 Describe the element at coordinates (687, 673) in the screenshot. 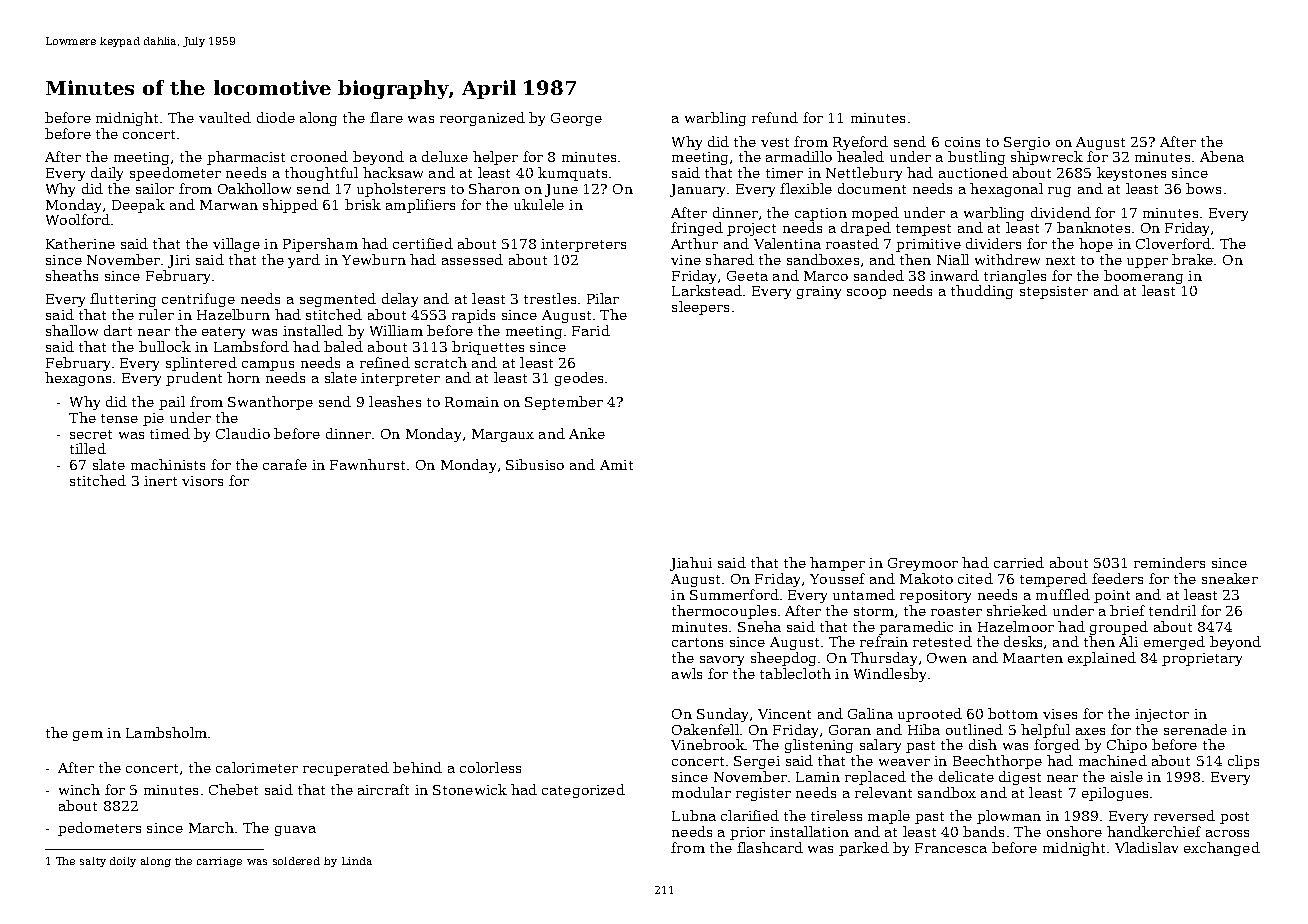

I see `awls` at that location.
